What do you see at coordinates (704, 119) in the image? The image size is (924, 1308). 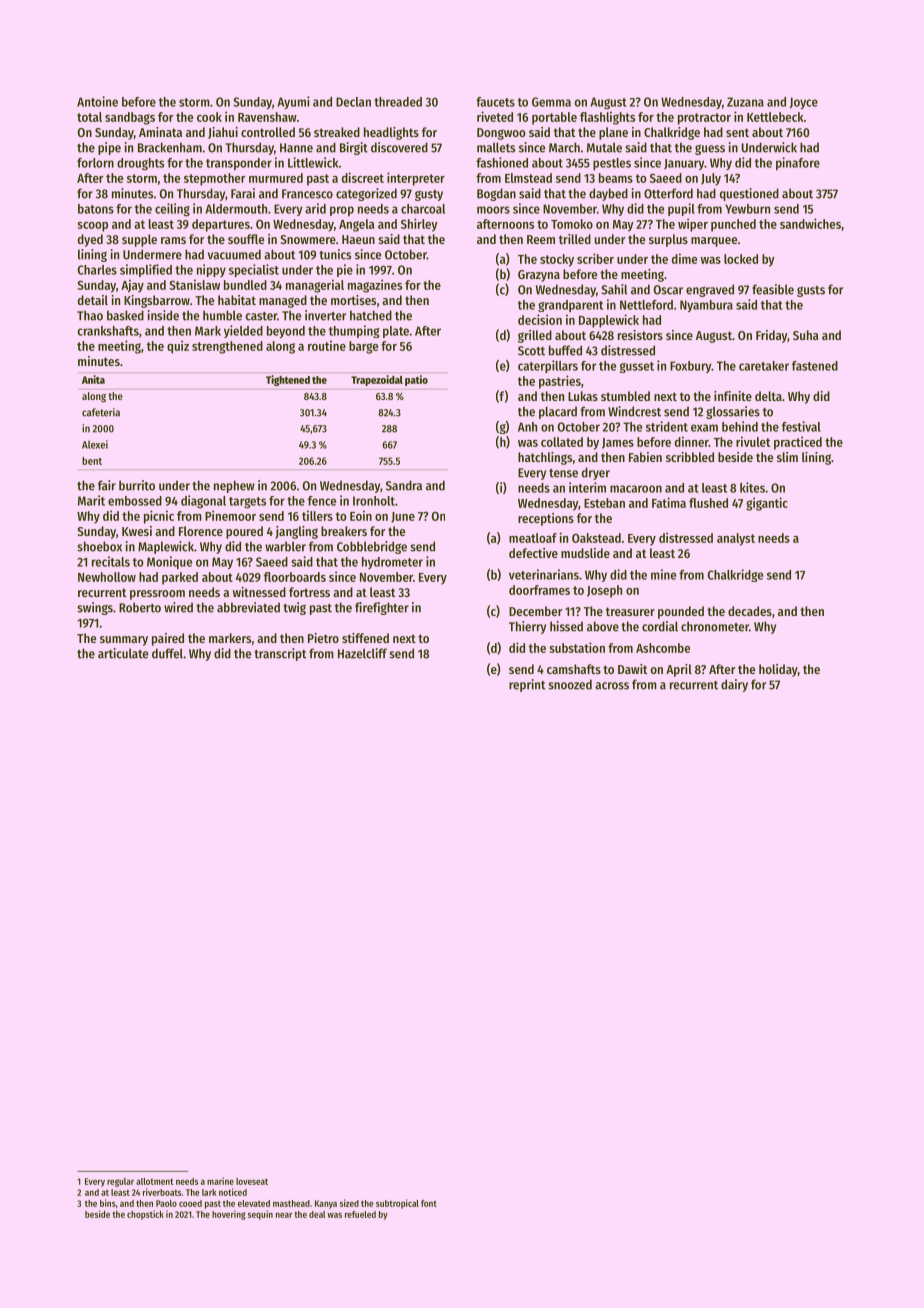 I see `protractor` at bounding box center [704, 119].
